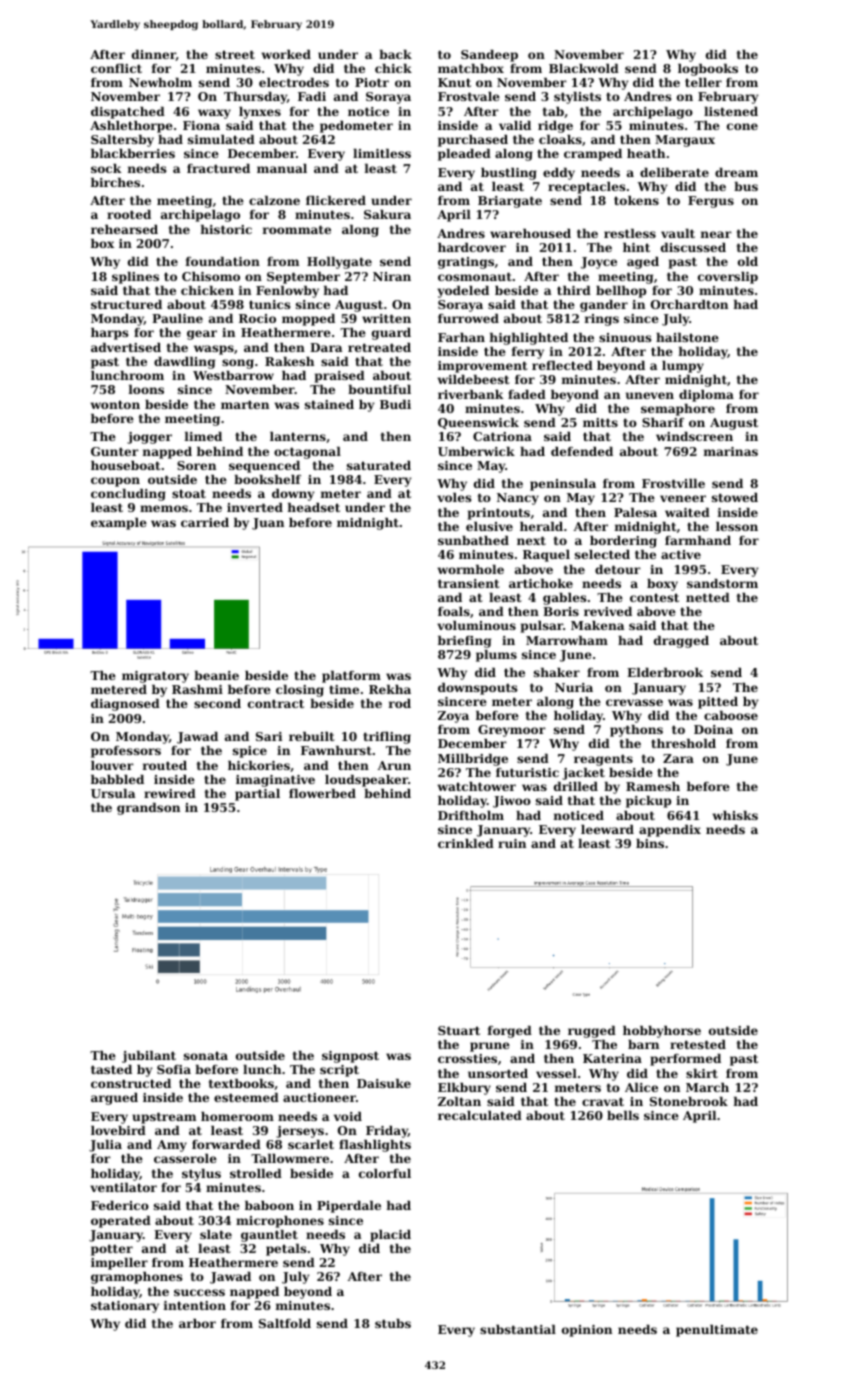  Describe the element at coordinates (625, 337) in the image. I see `sinuous` at that location.
